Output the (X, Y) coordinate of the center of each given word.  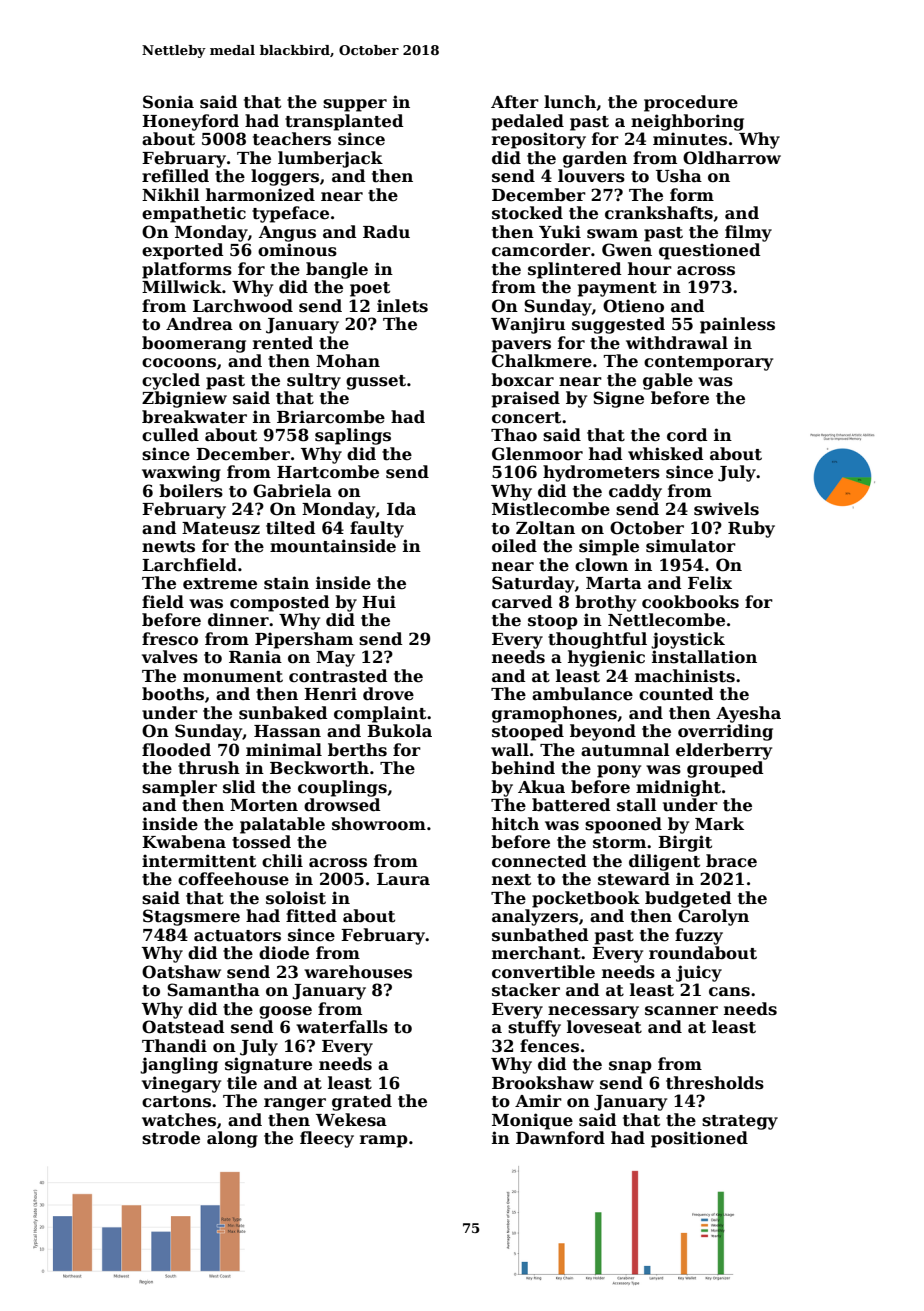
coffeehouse (233, 879)
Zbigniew (184, 399)
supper (355, 105)
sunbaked (283, 713)
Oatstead (183, 1027)
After (515, 102)
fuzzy (699, 936)
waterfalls (342, 1027)
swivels (726, 509)
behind (523, 768)
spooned (623, 825)
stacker (526, 990)
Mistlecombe (551, 509)
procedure (691, 103)
